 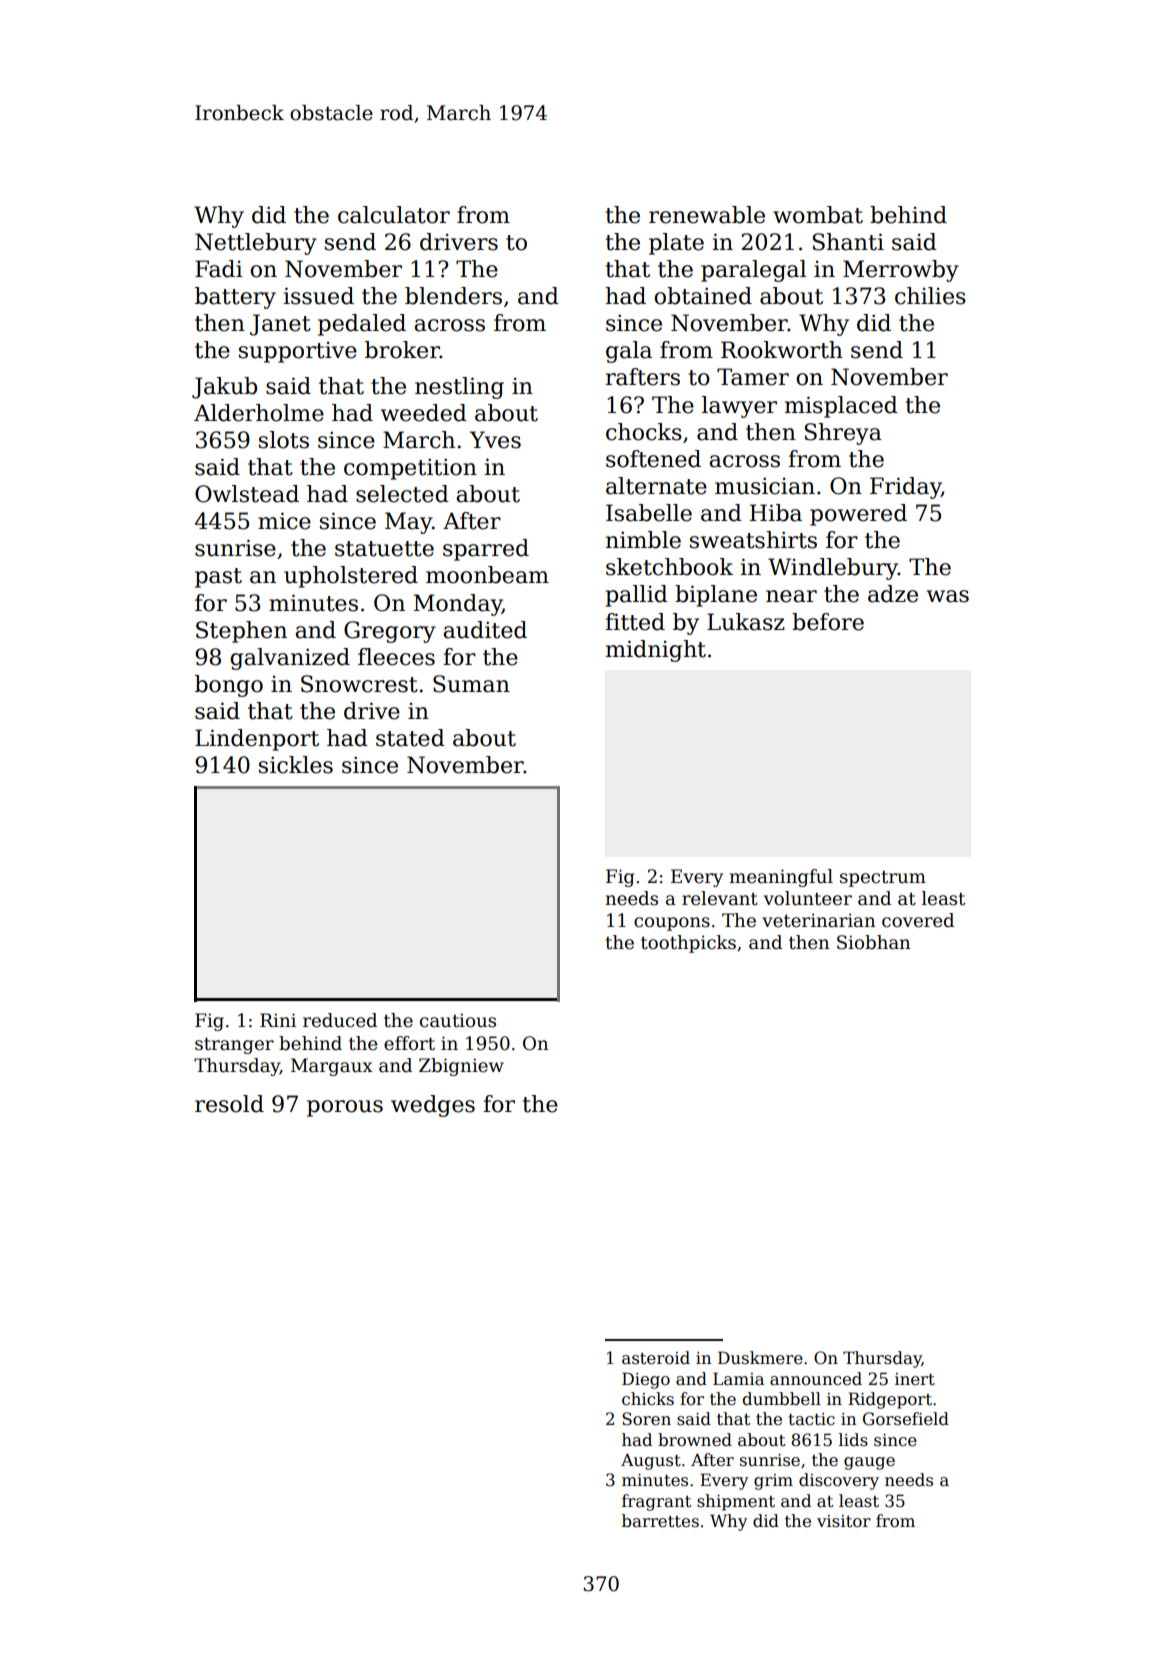 What do you see at coordinates (656, 1502) in the image?
I see `fragrant` at bounding box center [656, 1502].
